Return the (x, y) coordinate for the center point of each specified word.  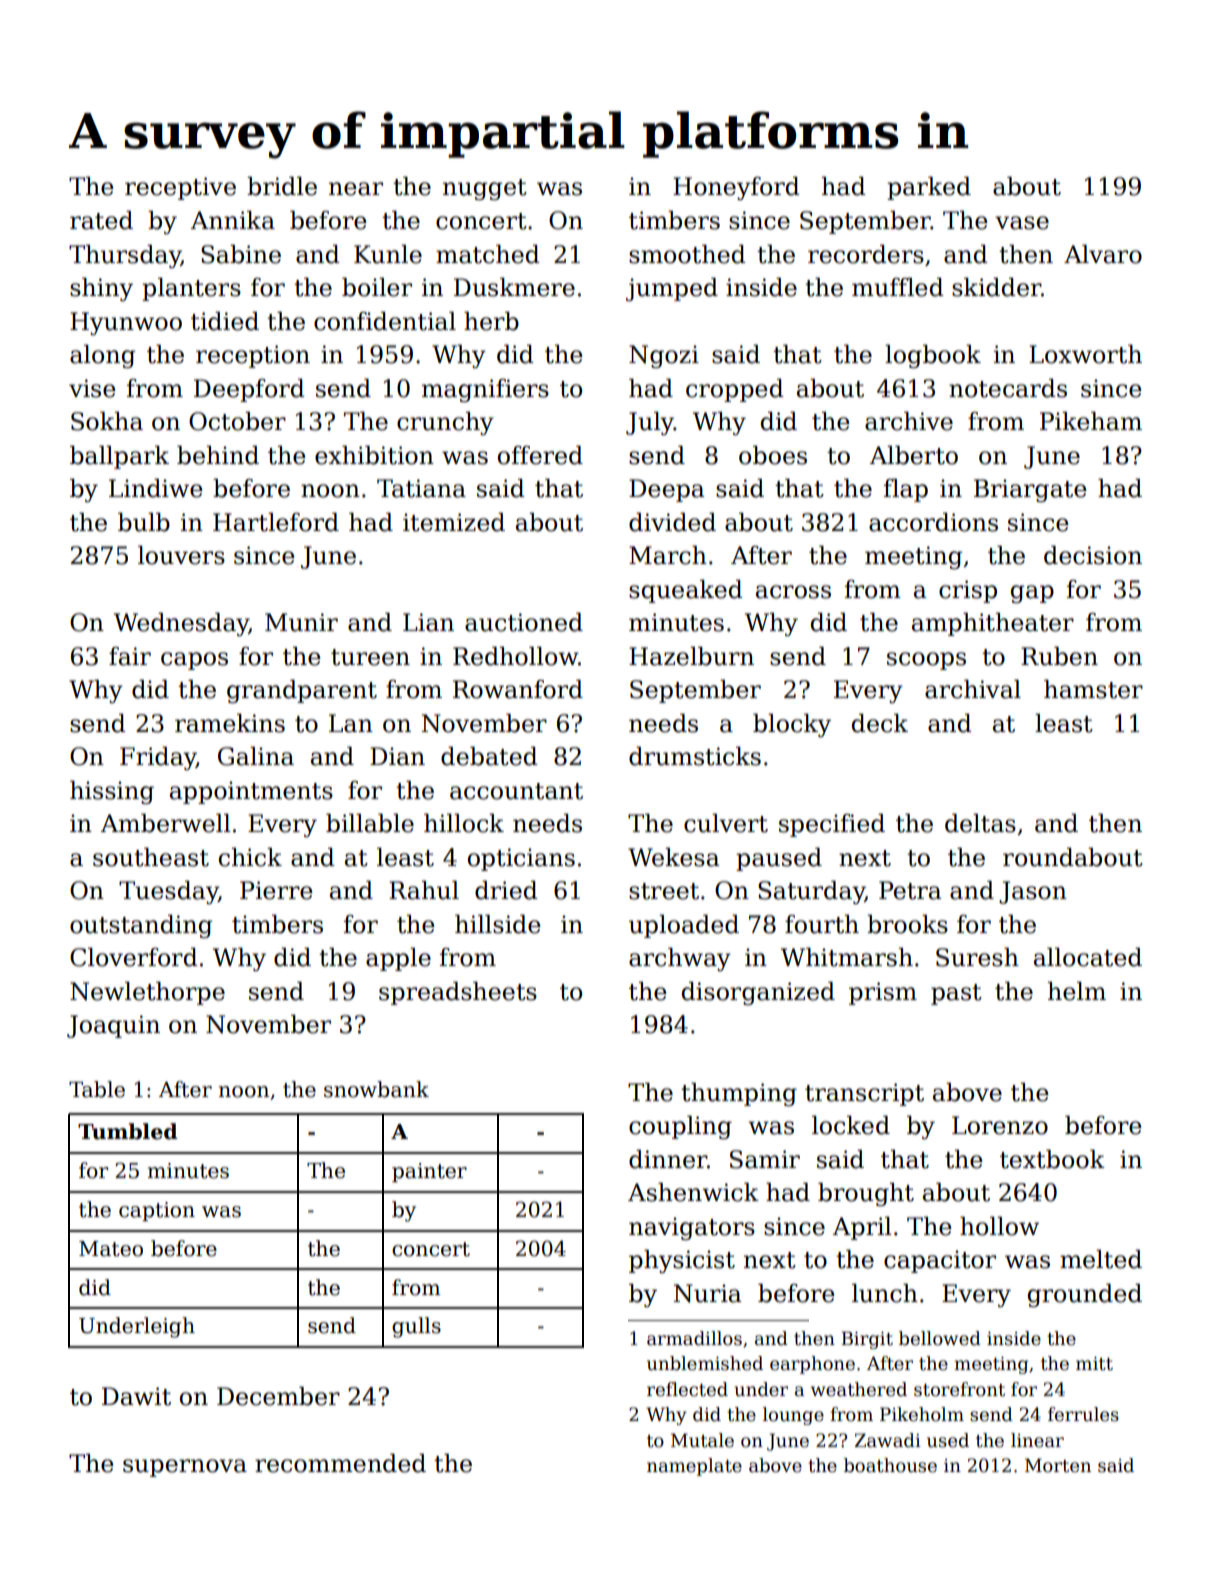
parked (929, 188)
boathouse (890, 1465)
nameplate (694, 1467)
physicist (682, 1261)
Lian (428, 622)
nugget (485, 189)
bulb (144, 522)
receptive (180, 188)
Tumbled (127, 1131)
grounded (1085, 1295)
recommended (340, 1463)
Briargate (1030, 490)
